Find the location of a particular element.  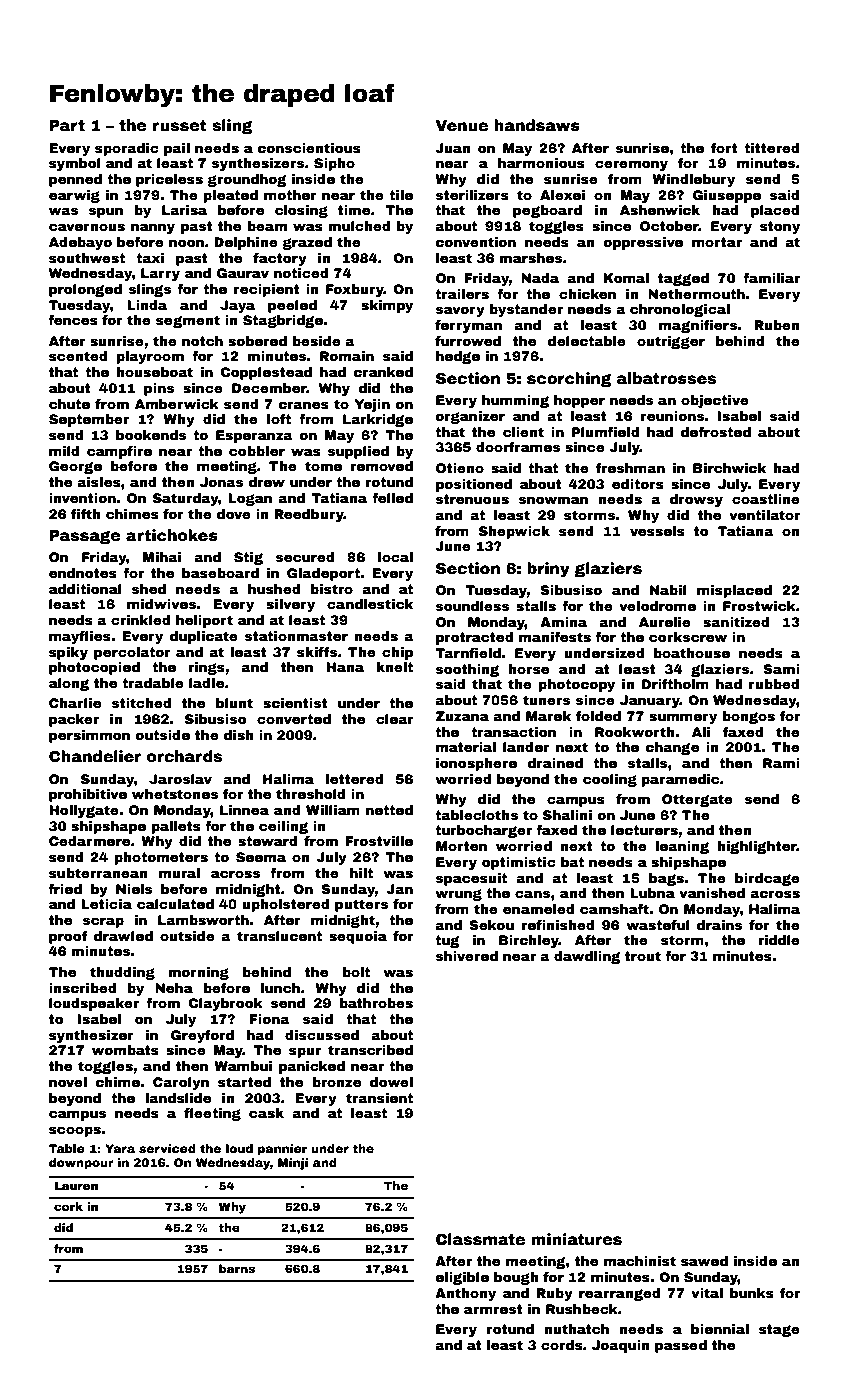

Plumfield is located at coordinates (606, 432).
